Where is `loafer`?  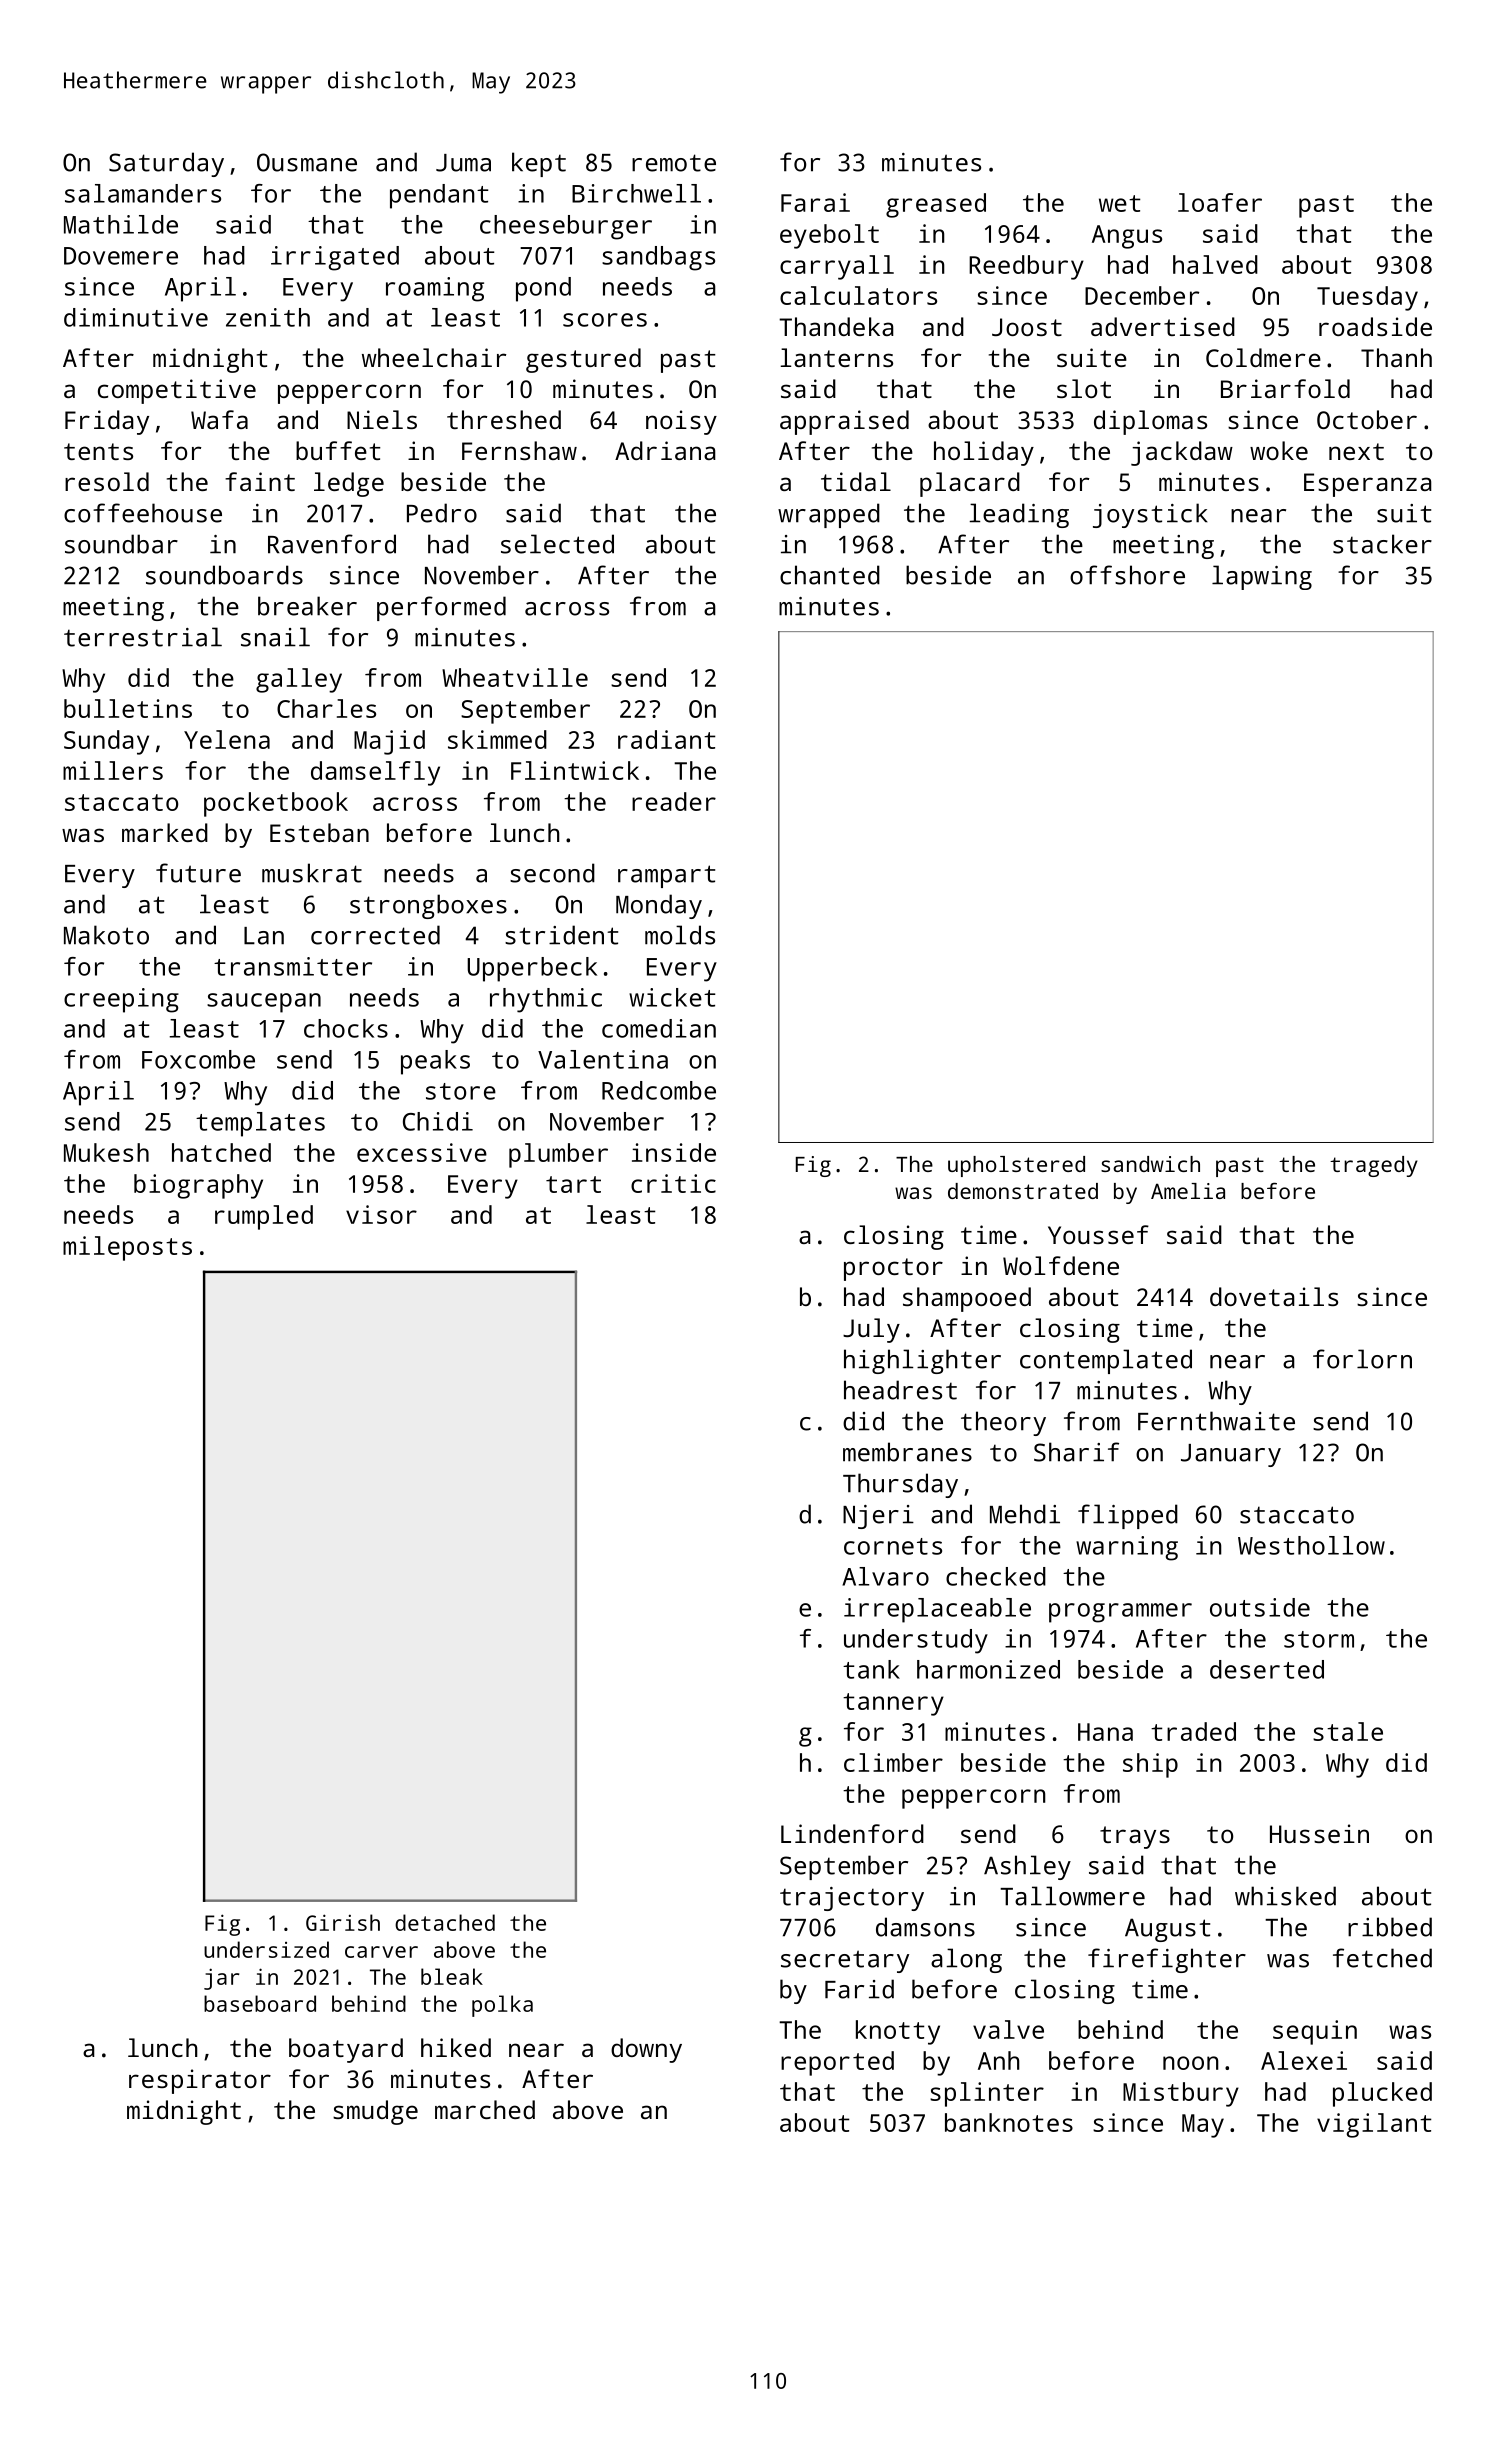 loafer is located at coordinates (1220, 202).
